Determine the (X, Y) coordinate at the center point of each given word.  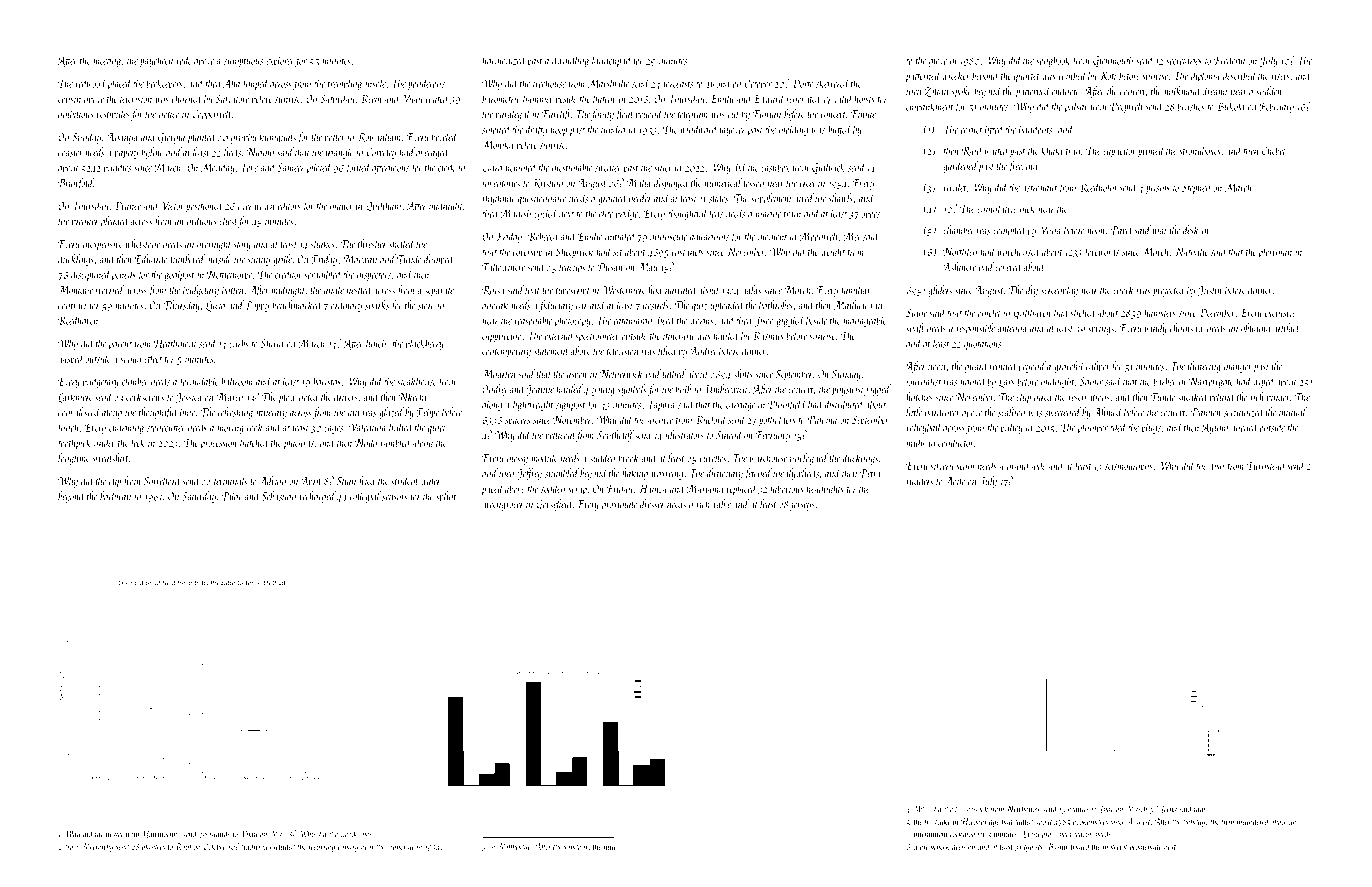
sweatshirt (110, 458)
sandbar (576, 846)
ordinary (346, 306)
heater (115, 834)
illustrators (684, 435)
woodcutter (356, 834)
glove (938, 61)
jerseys (802, 505)
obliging (1255, 329)
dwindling (570, 61)
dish (1216, 465)
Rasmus (768, 336)
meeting (107, 62)
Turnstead (1266, 465)
